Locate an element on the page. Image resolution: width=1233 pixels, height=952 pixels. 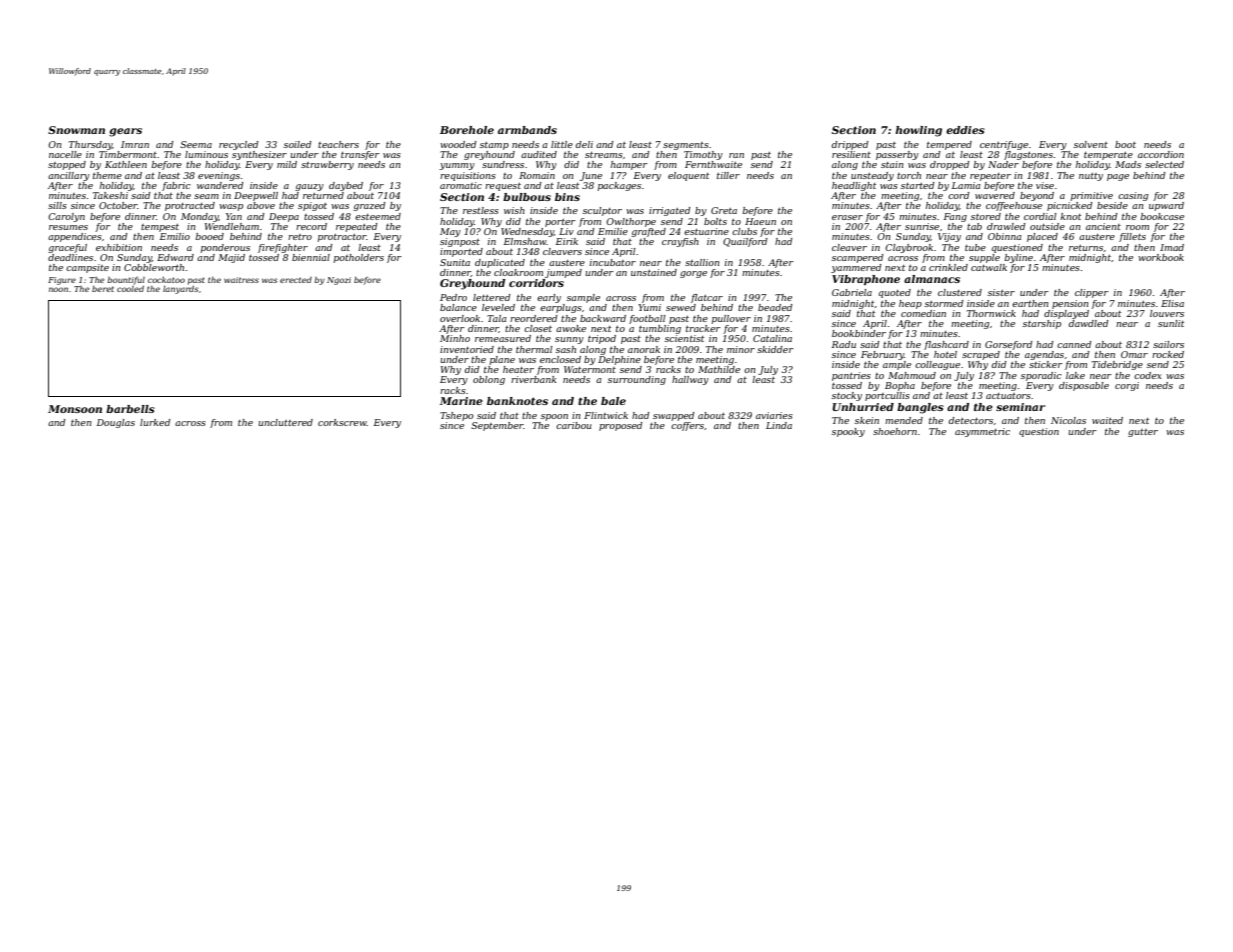
sundress is located at coordinates (503, 164).
